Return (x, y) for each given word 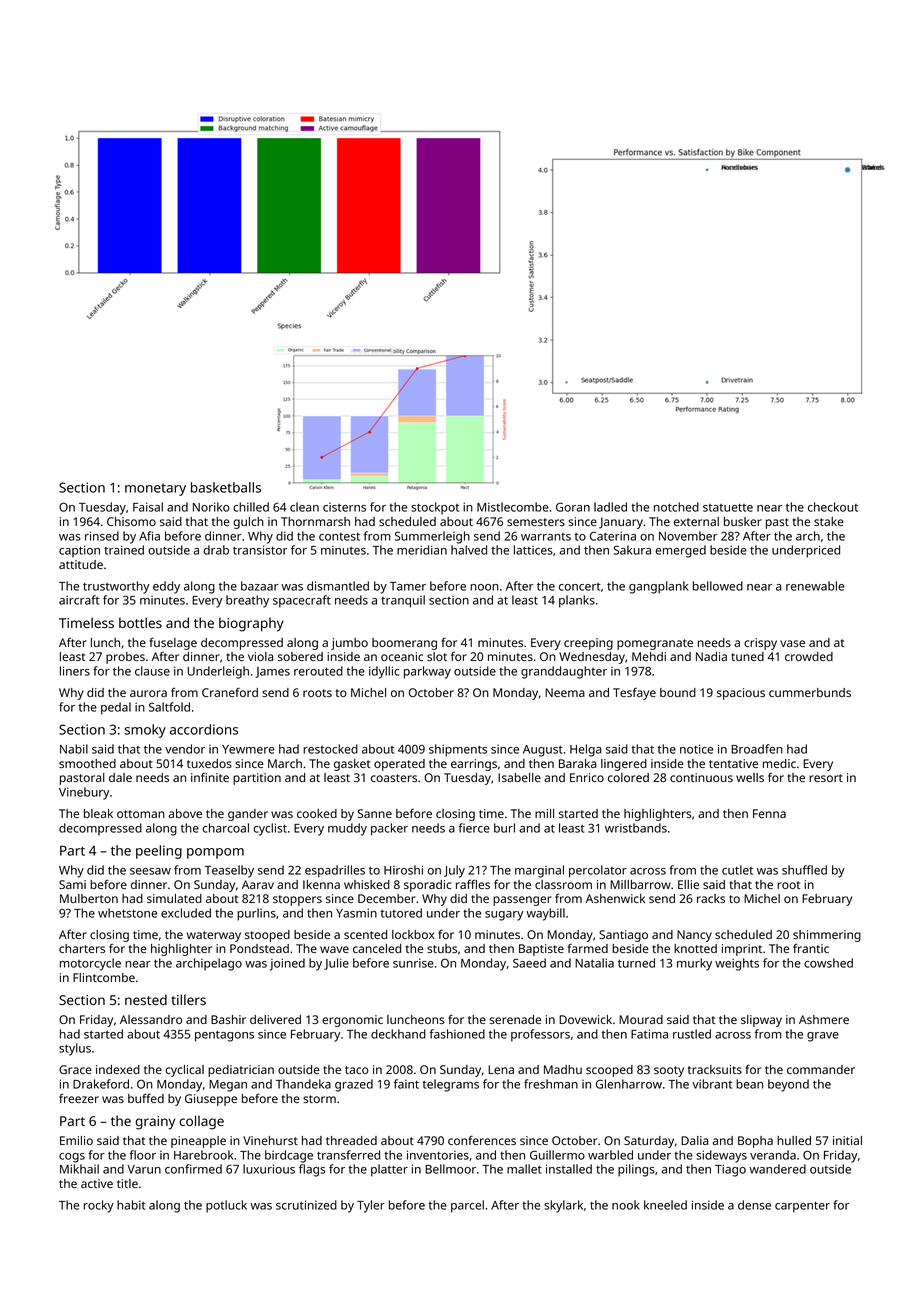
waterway (214, 936)
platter (389, 1170)
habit (131, 1205)
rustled (692, 1034)
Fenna (769, 813)
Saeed (529, 963)
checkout (833, 507)
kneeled (665, 1205)
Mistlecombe (513, 507)
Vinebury (84, 793)
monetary (155, 489)
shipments (458, 750)
